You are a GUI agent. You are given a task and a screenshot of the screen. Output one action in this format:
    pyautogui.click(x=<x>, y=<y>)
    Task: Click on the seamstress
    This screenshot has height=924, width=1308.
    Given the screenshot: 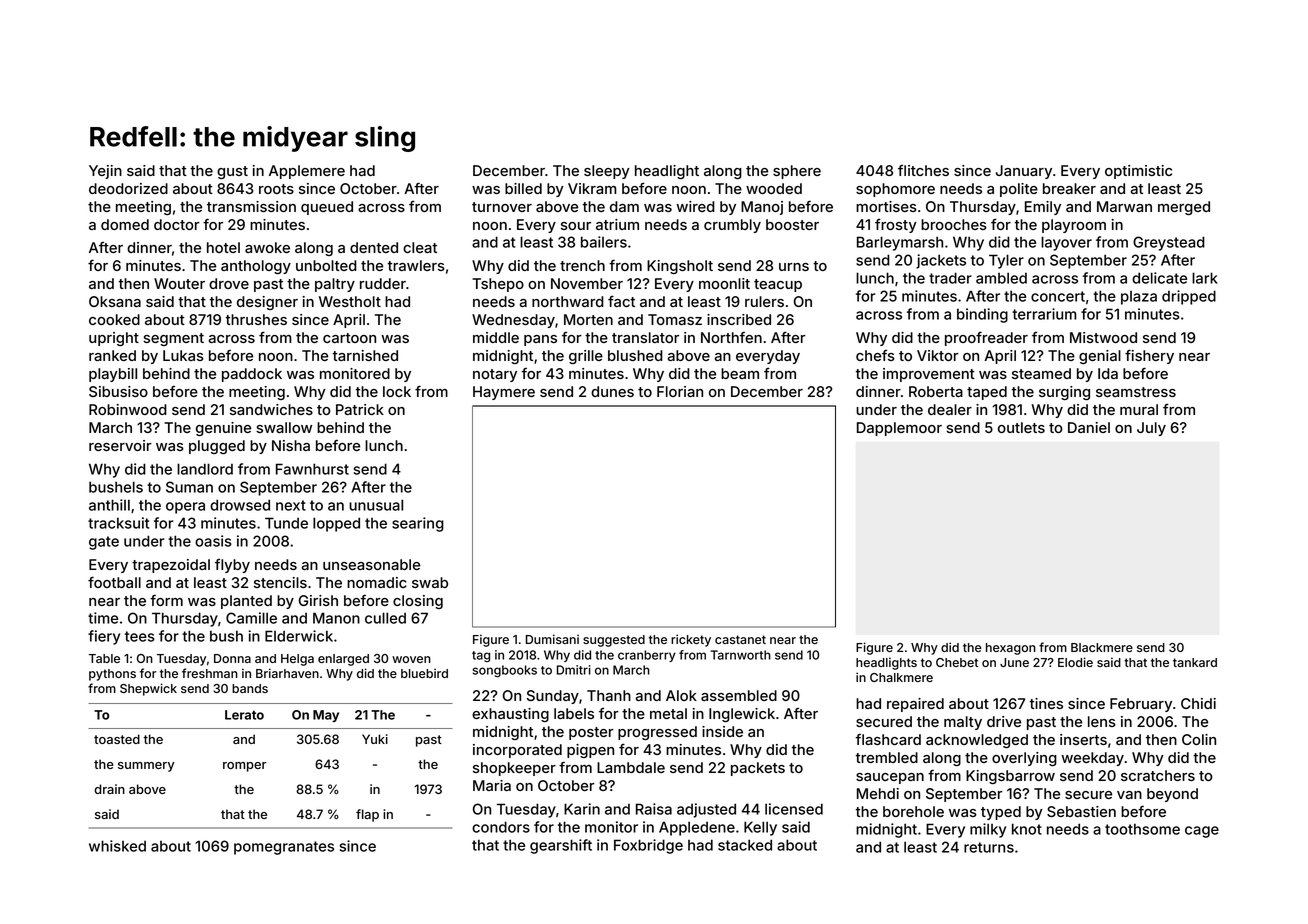 What is the action you would take?
    pyautogui.click(x=1136, y=392)
